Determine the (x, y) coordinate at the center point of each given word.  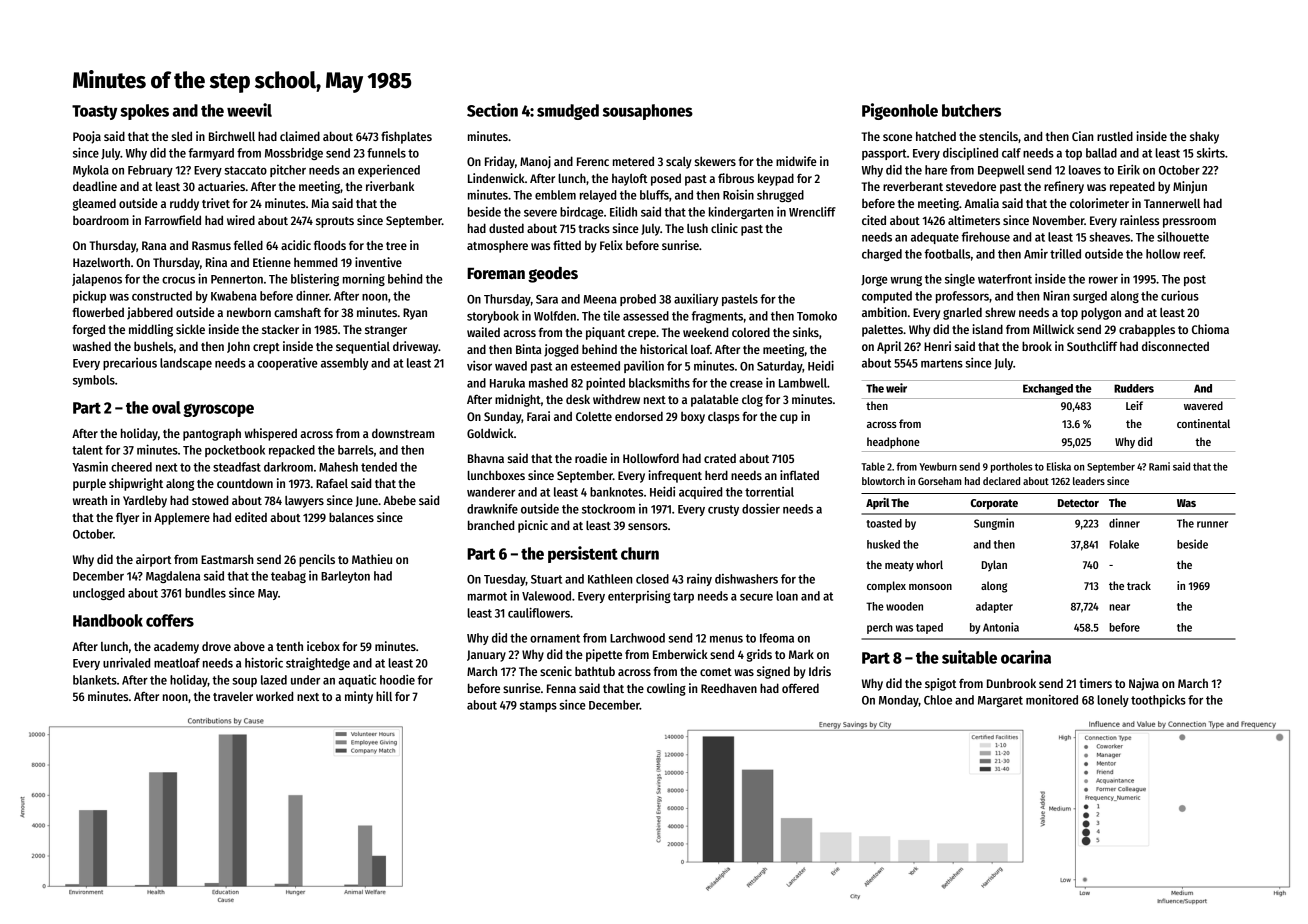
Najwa (1144, 684)
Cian (1082, 136)
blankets (95, 680)
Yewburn (938, 466)
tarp (683, 597)
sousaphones (648, 112)
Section (492, 110)
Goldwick (490, 433)
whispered (271, 434)
